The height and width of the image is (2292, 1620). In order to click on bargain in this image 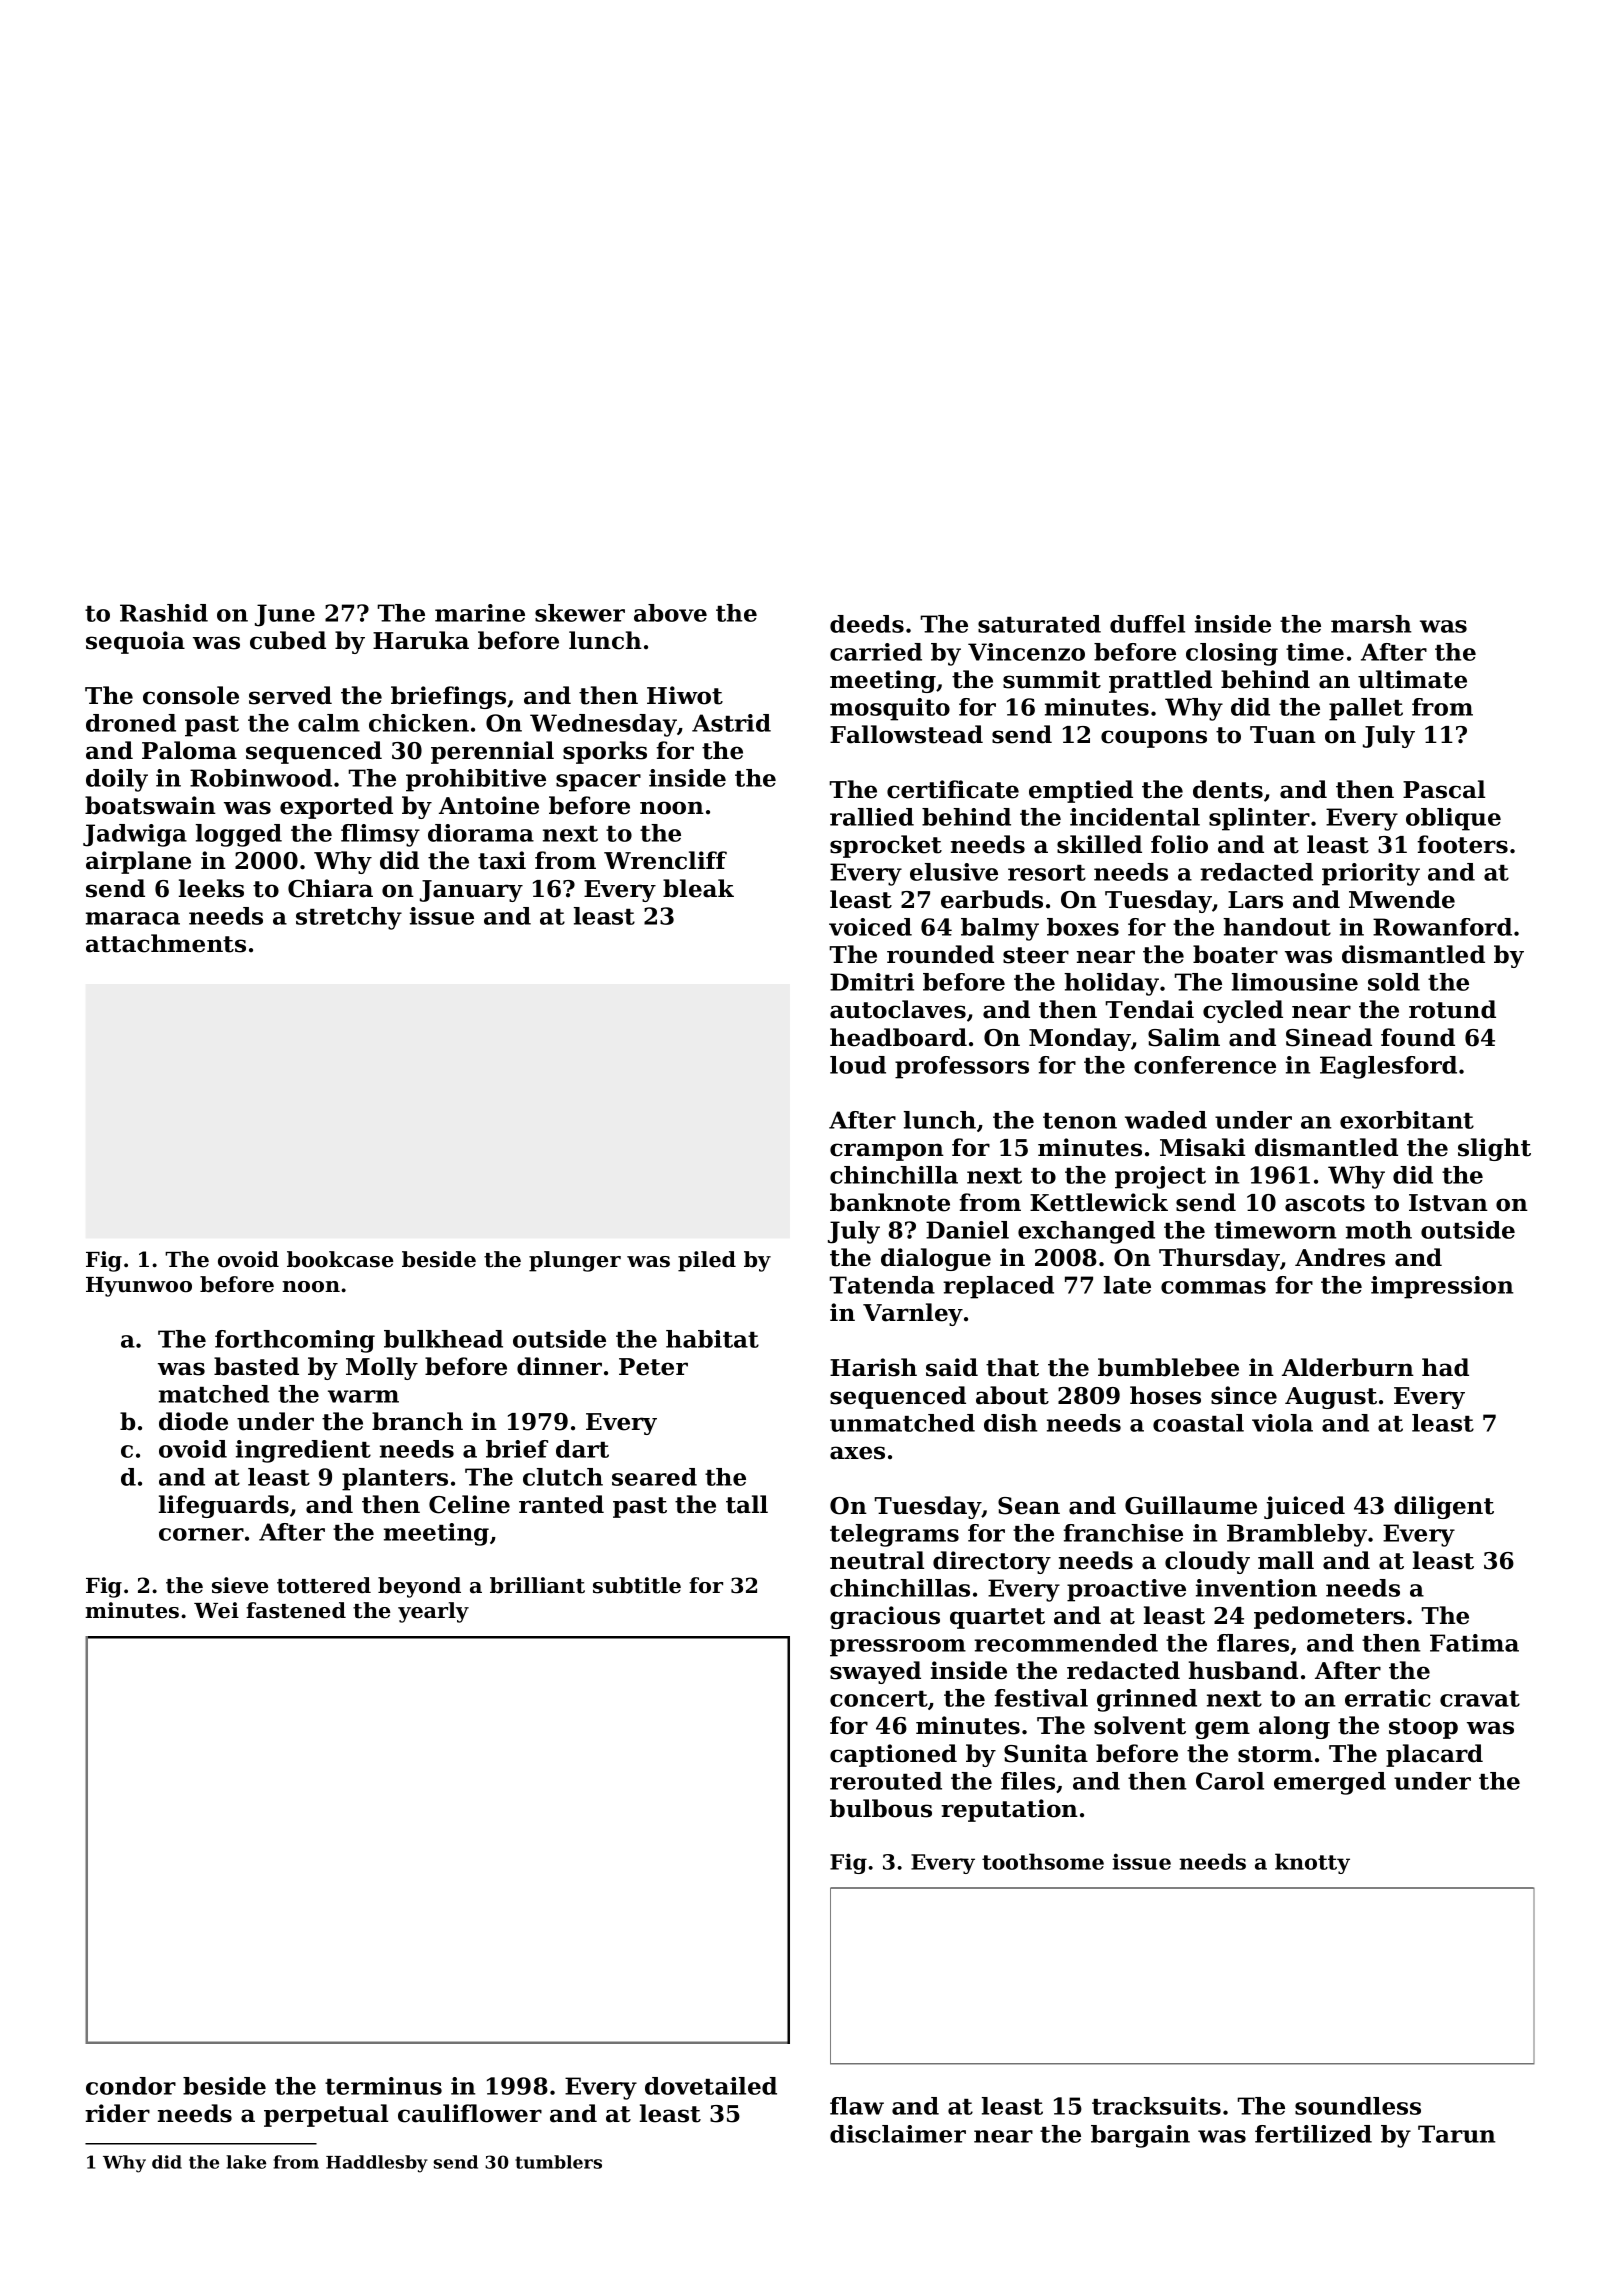, I will do `click(1140, 2136)`.
